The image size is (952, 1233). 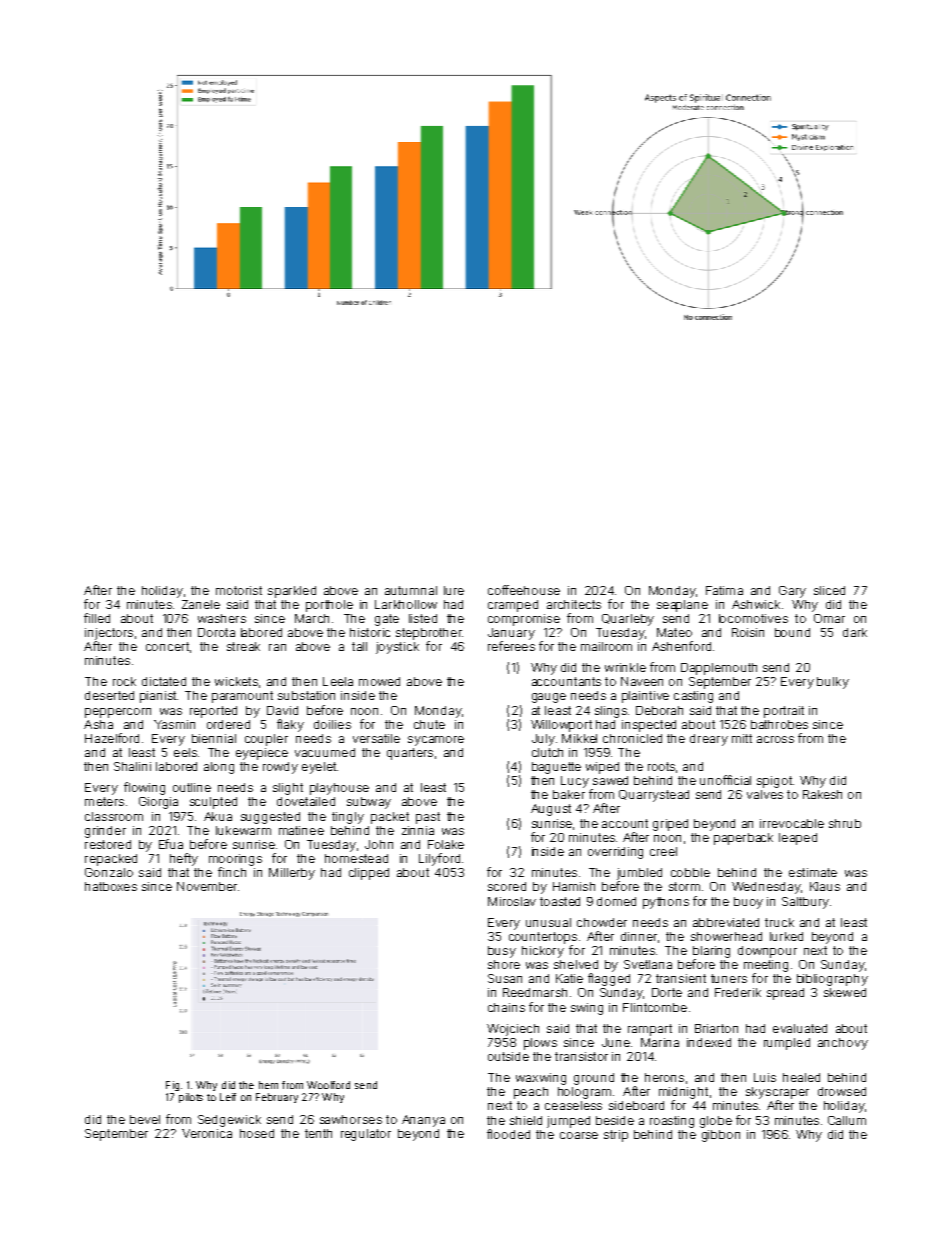 I want to click on hatboxes, so click(x=111, y=886).
